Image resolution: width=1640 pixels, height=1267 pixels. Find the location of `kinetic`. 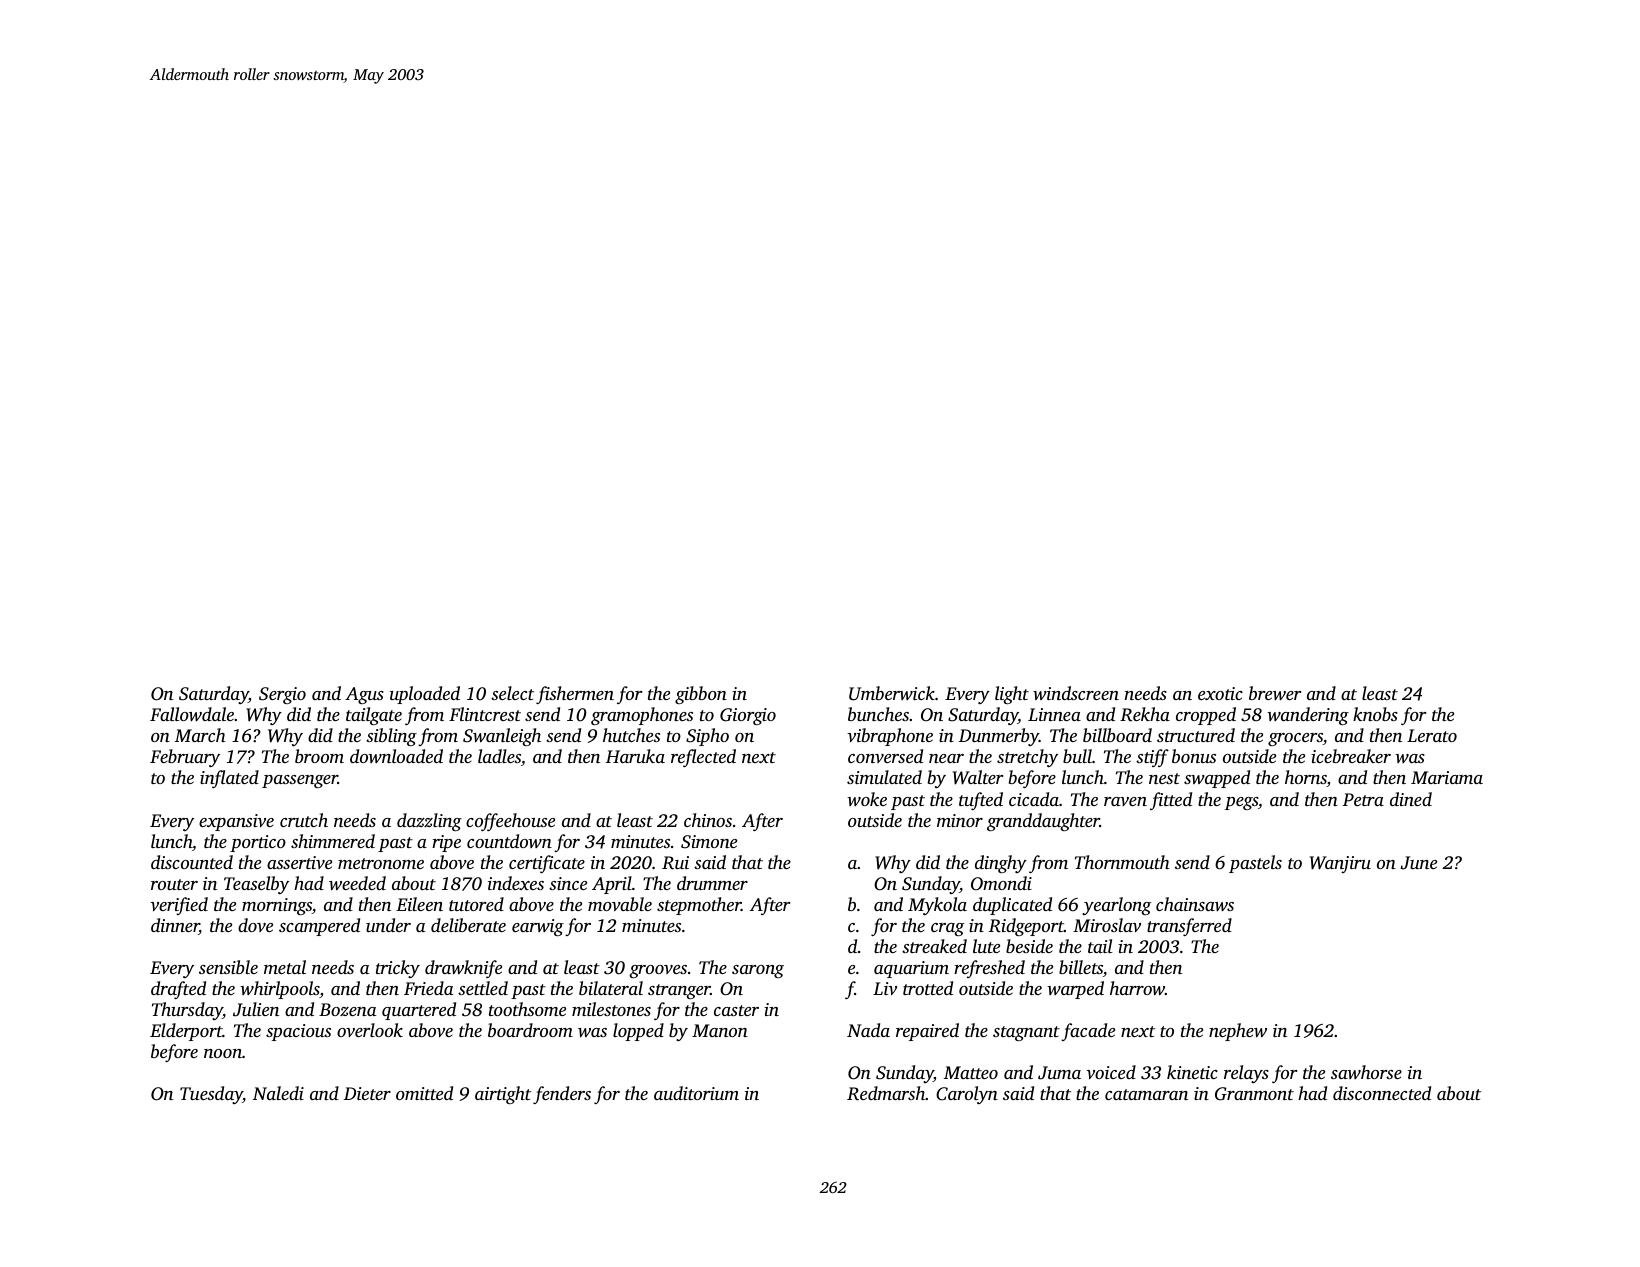

kinetic is located at coordinates (1192, 1072).
